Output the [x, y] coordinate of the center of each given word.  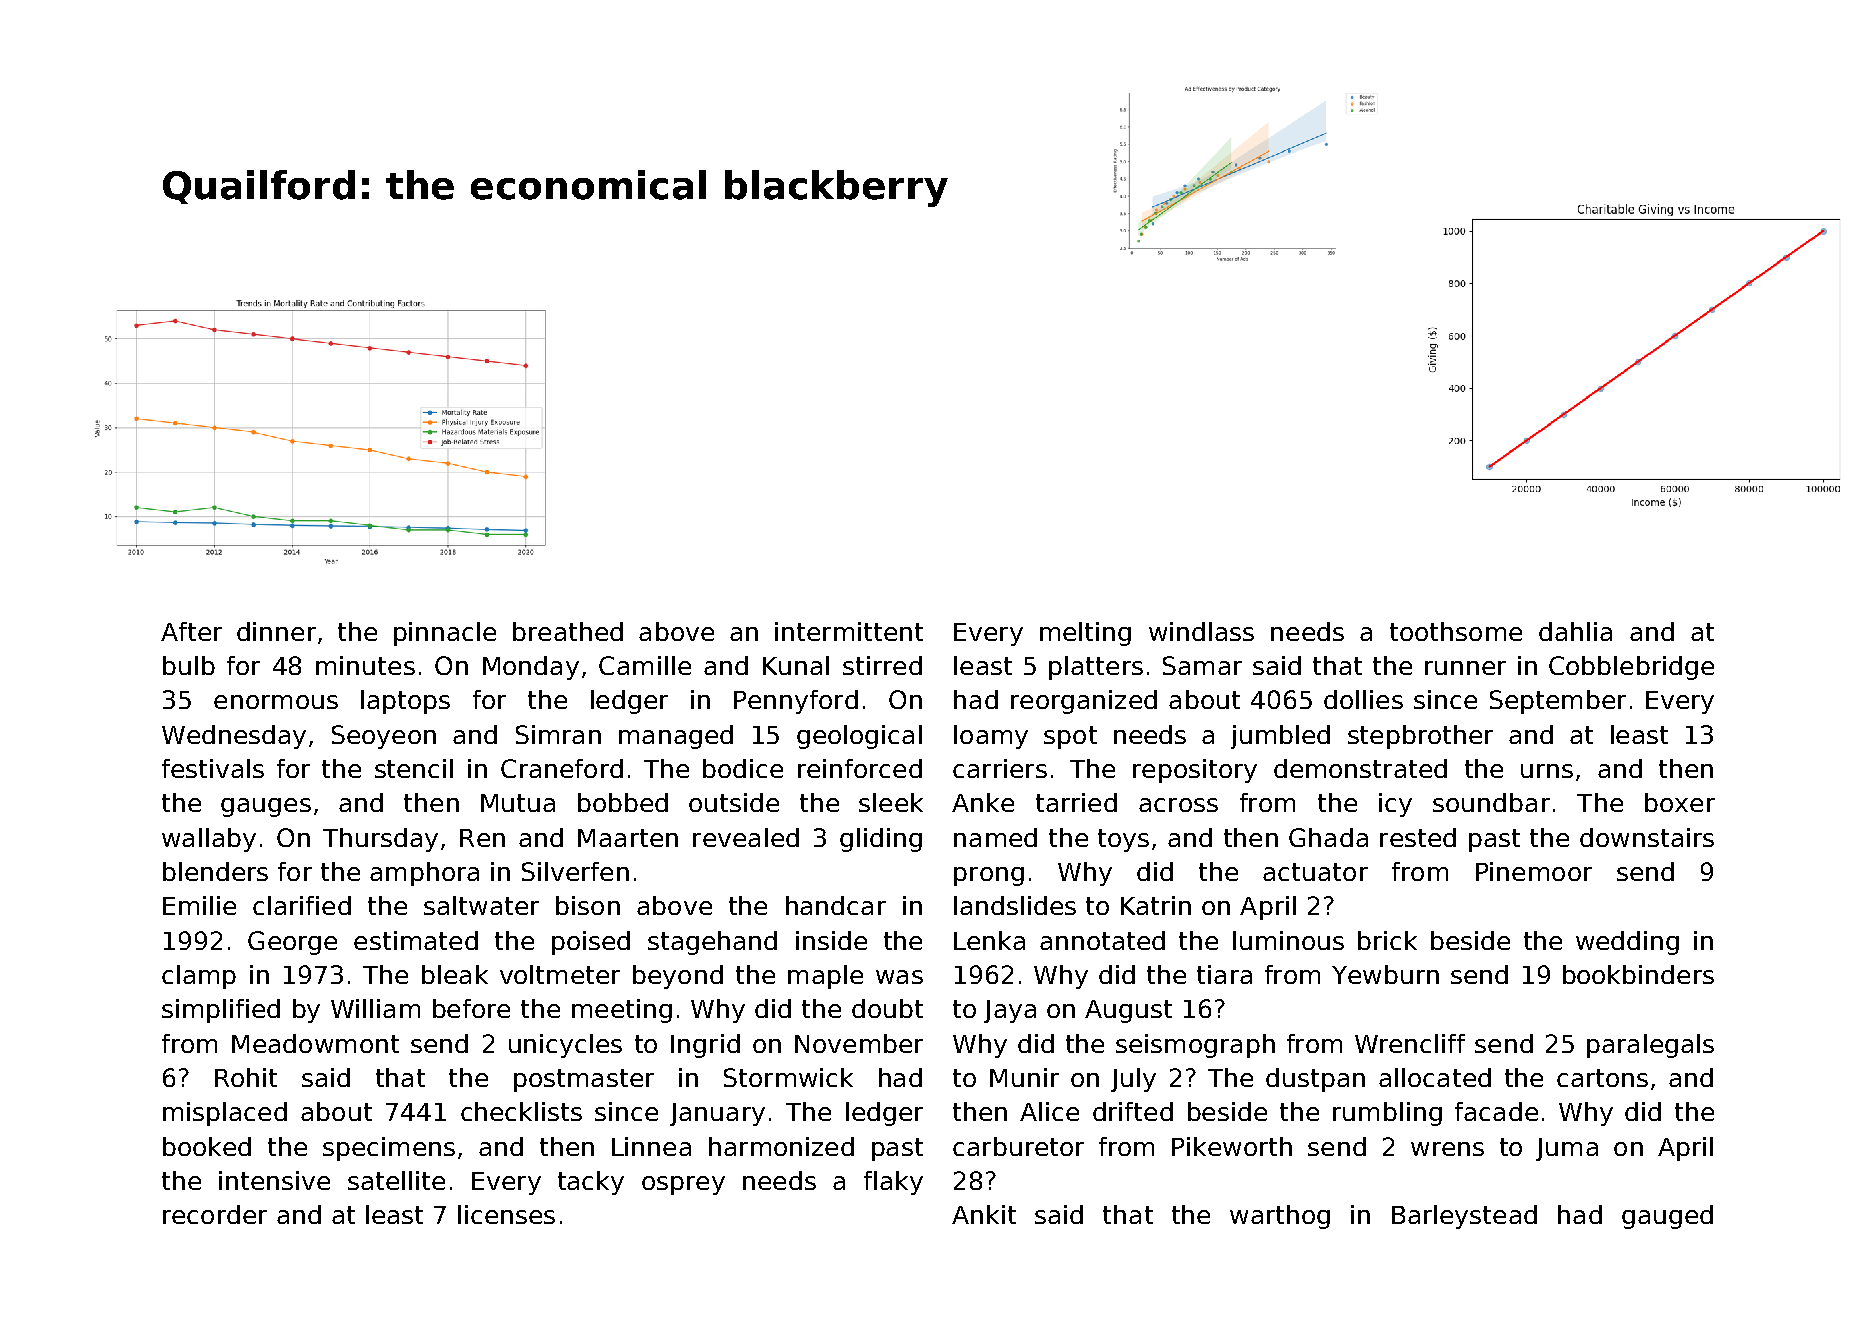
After [191, 631]
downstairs [1647, 837]
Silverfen [575, 871]
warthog [1280, 1217]
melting [1085, 634]
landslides [1015, 905]
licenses [506, 1214]
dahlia [1575, 631]
